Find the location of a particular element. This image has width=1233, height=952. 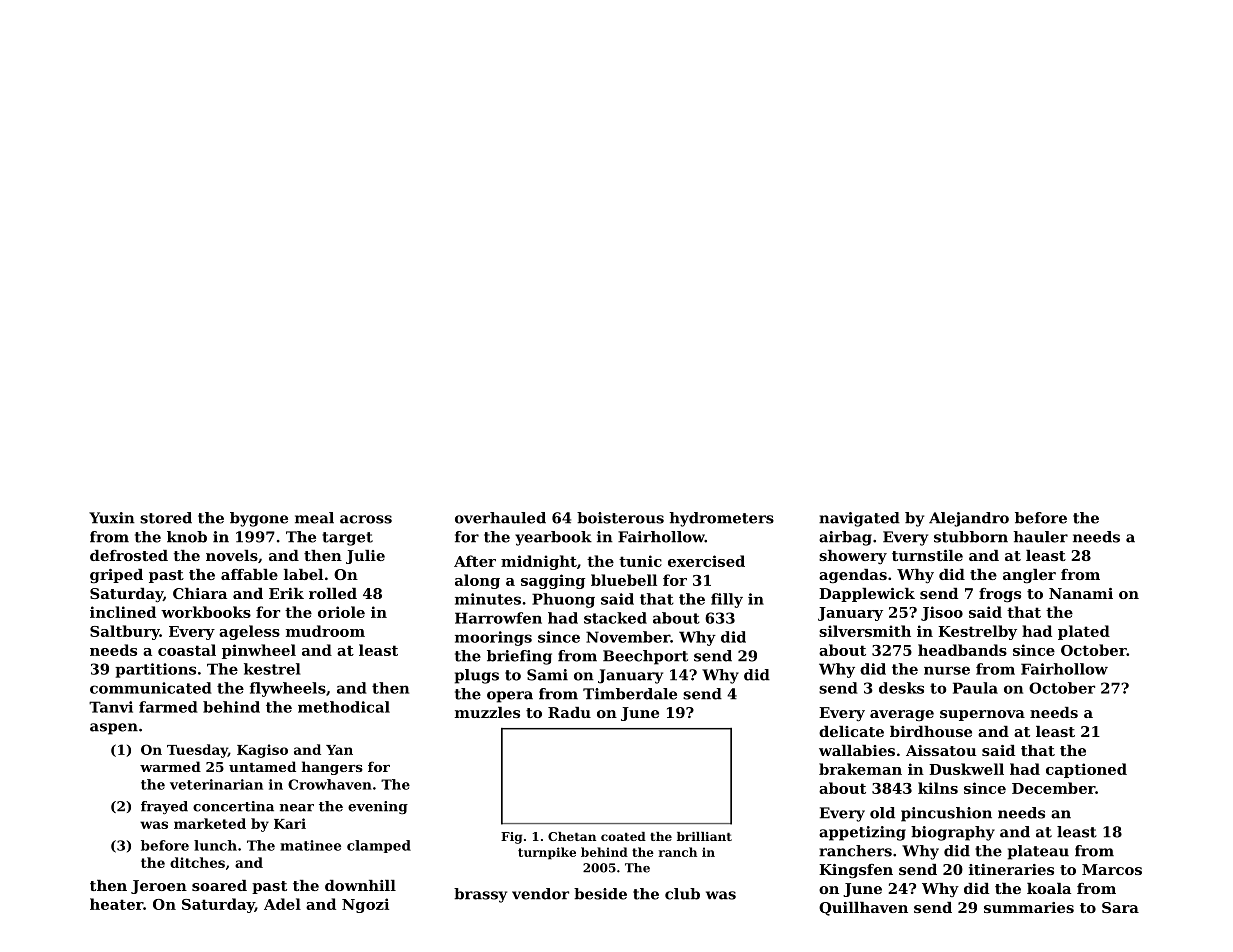

Quillhaven is located at coordinates (863, 909).
